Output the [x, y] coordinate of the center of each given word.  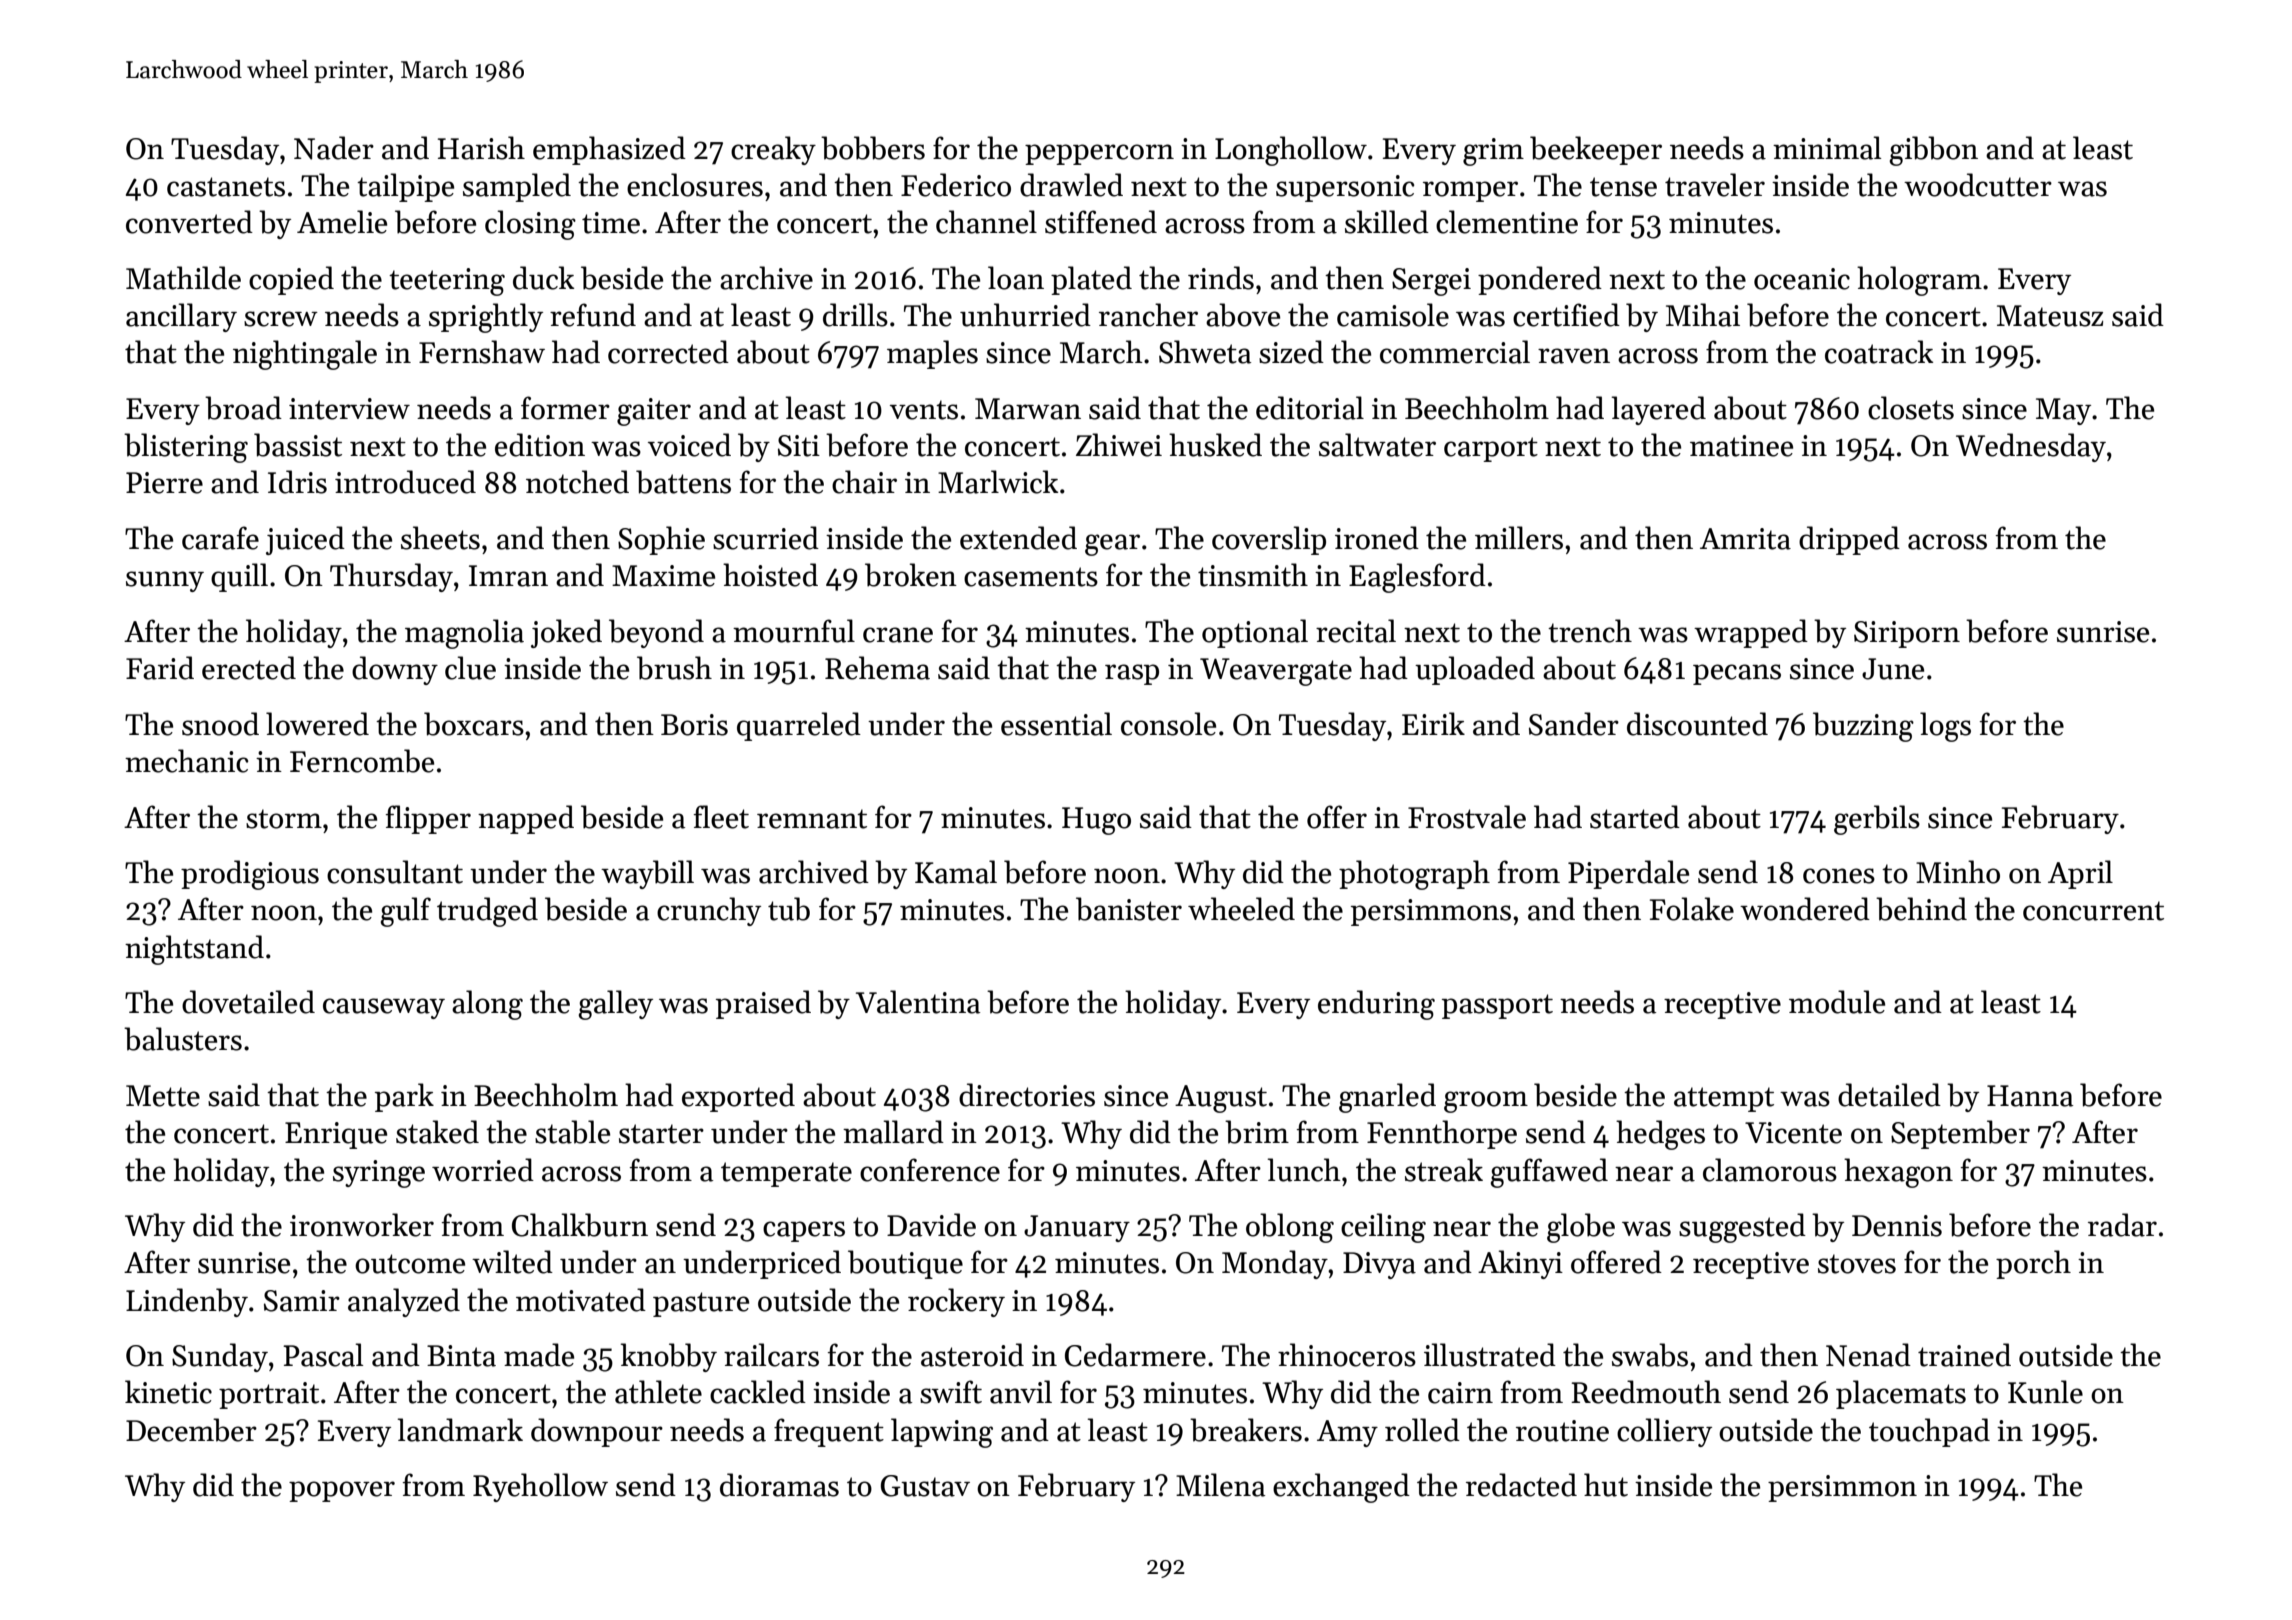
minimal [1827, 148]
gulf [405, 912]
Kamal [956, 872]
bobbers [873, 148]
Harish [481, 148]
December [191, 1430]
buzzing [1863, 727]
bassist [298, 445]
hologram [1919, 281]
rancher [1148, 315]
